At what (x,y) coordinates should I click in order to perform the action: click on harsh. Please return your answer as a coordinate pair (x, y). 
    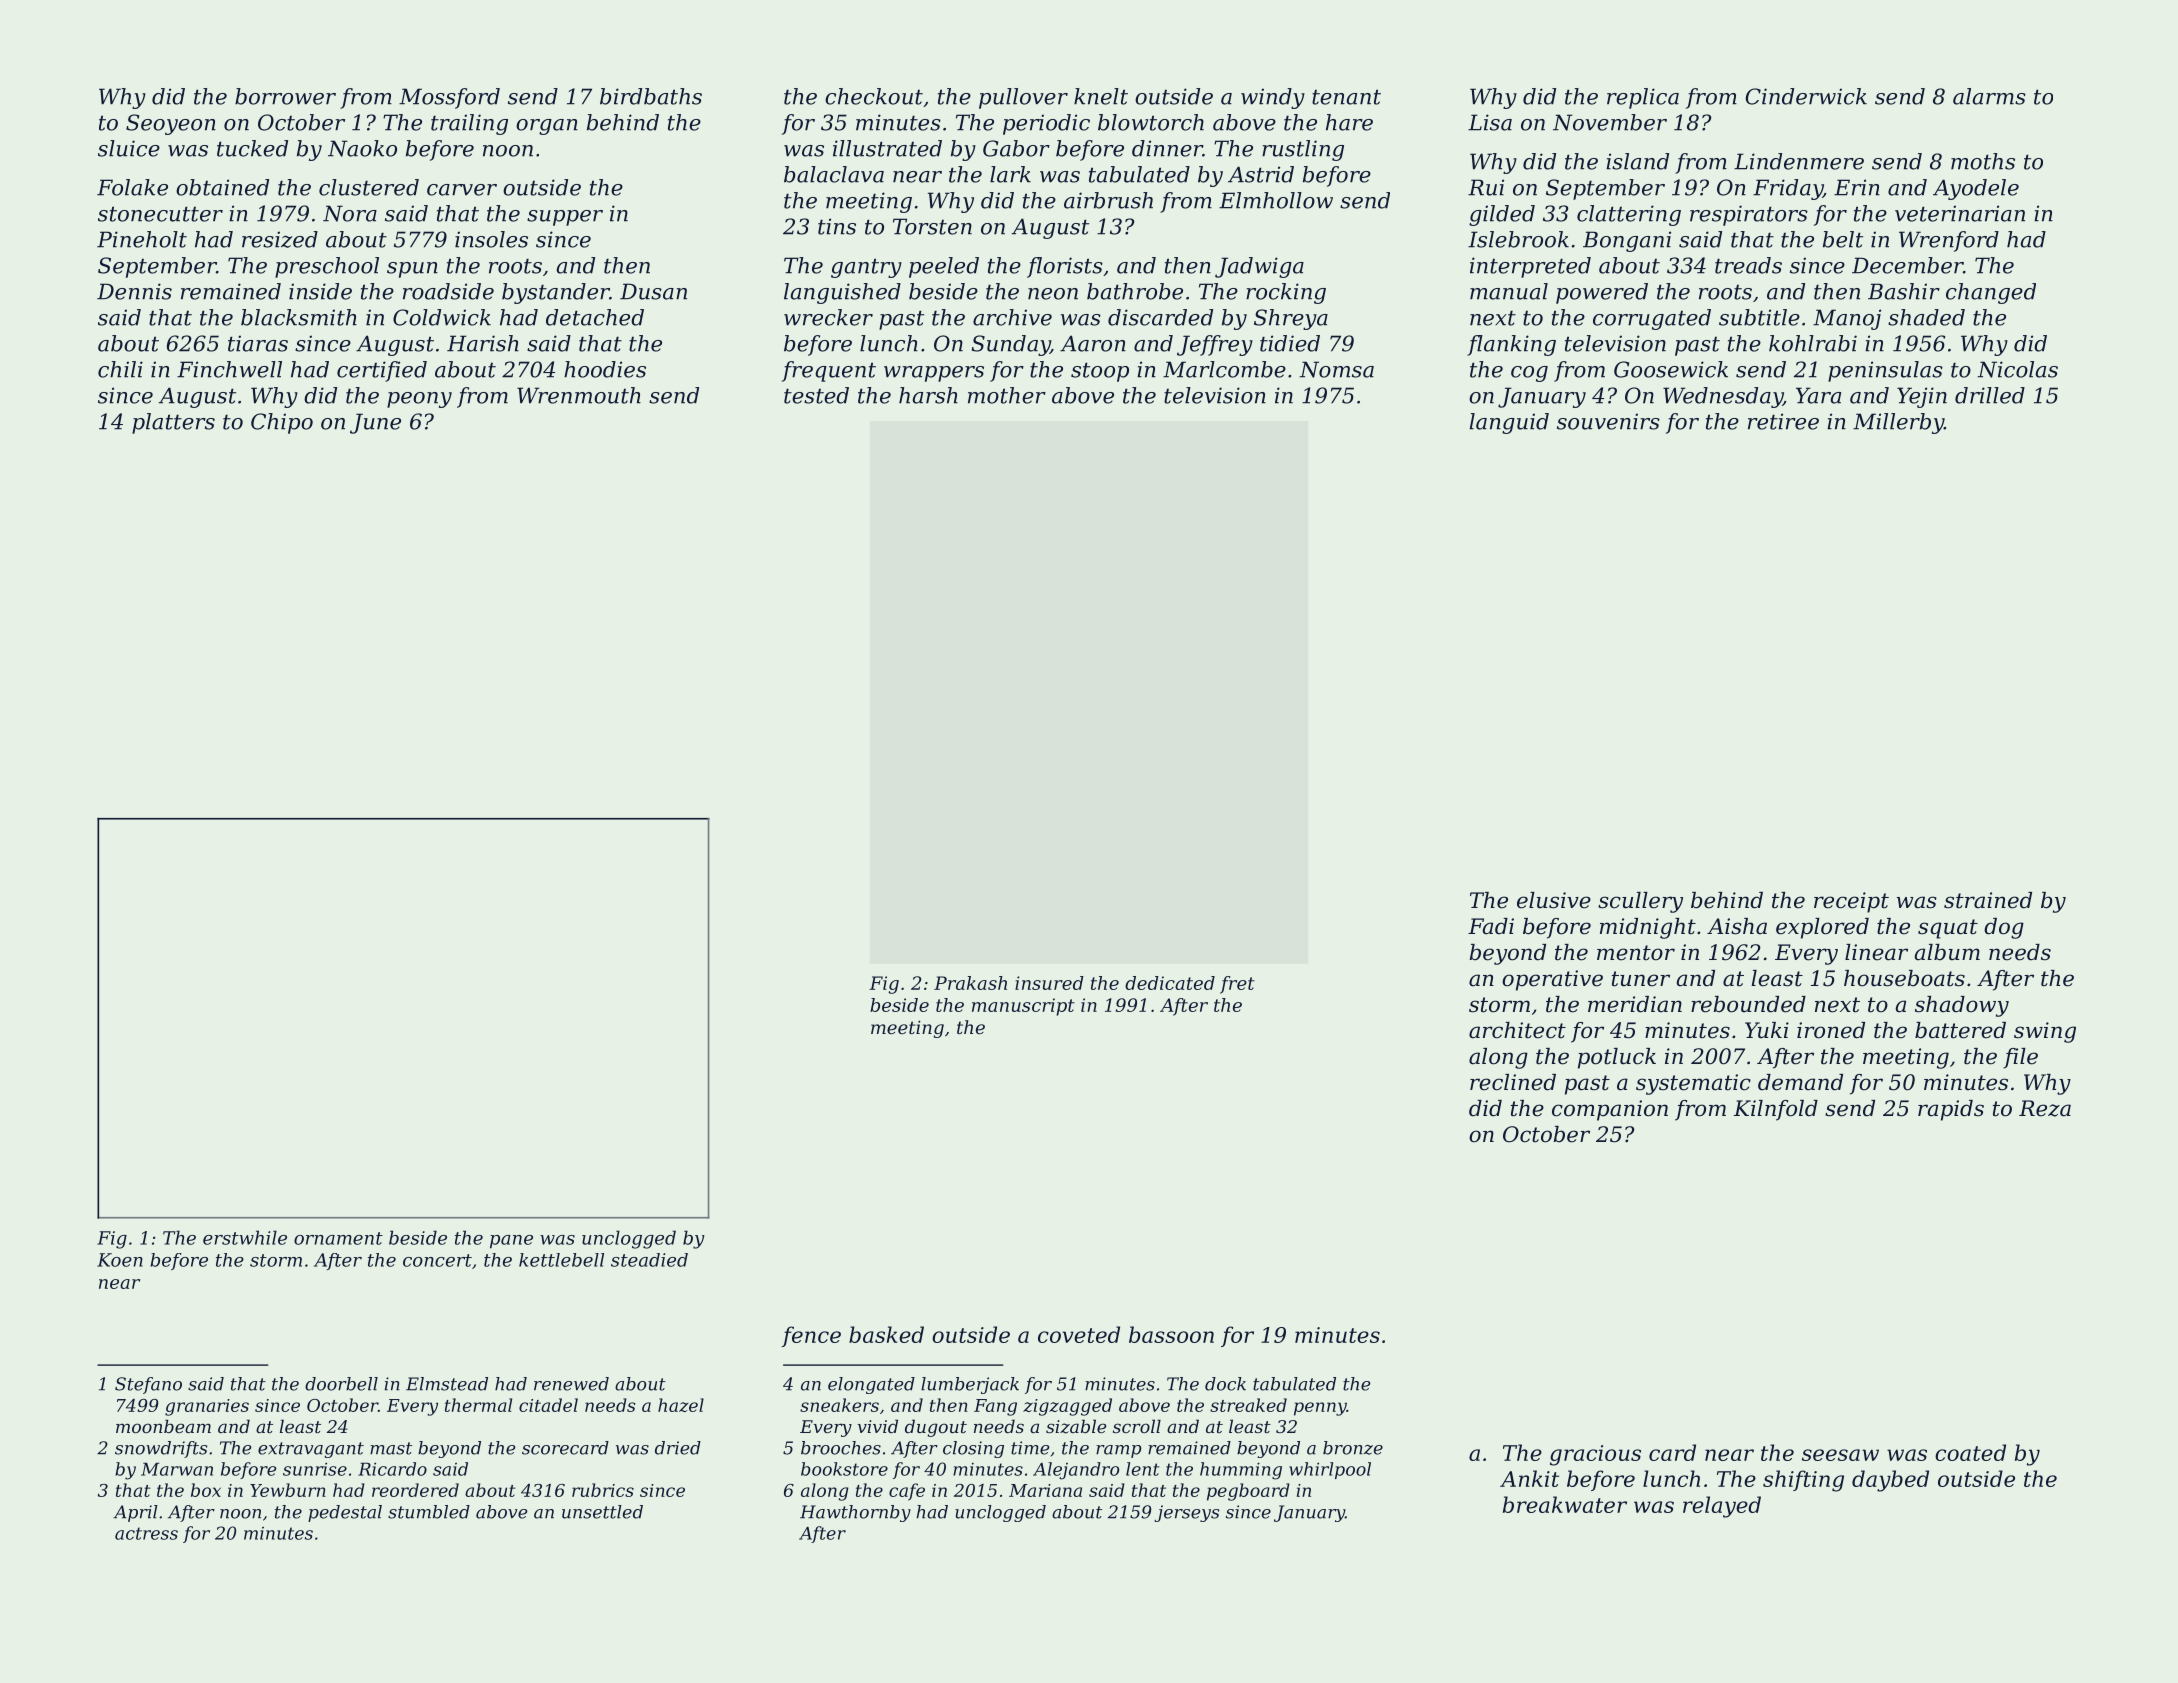
    Looking at the image, I should click on (928, 395).
